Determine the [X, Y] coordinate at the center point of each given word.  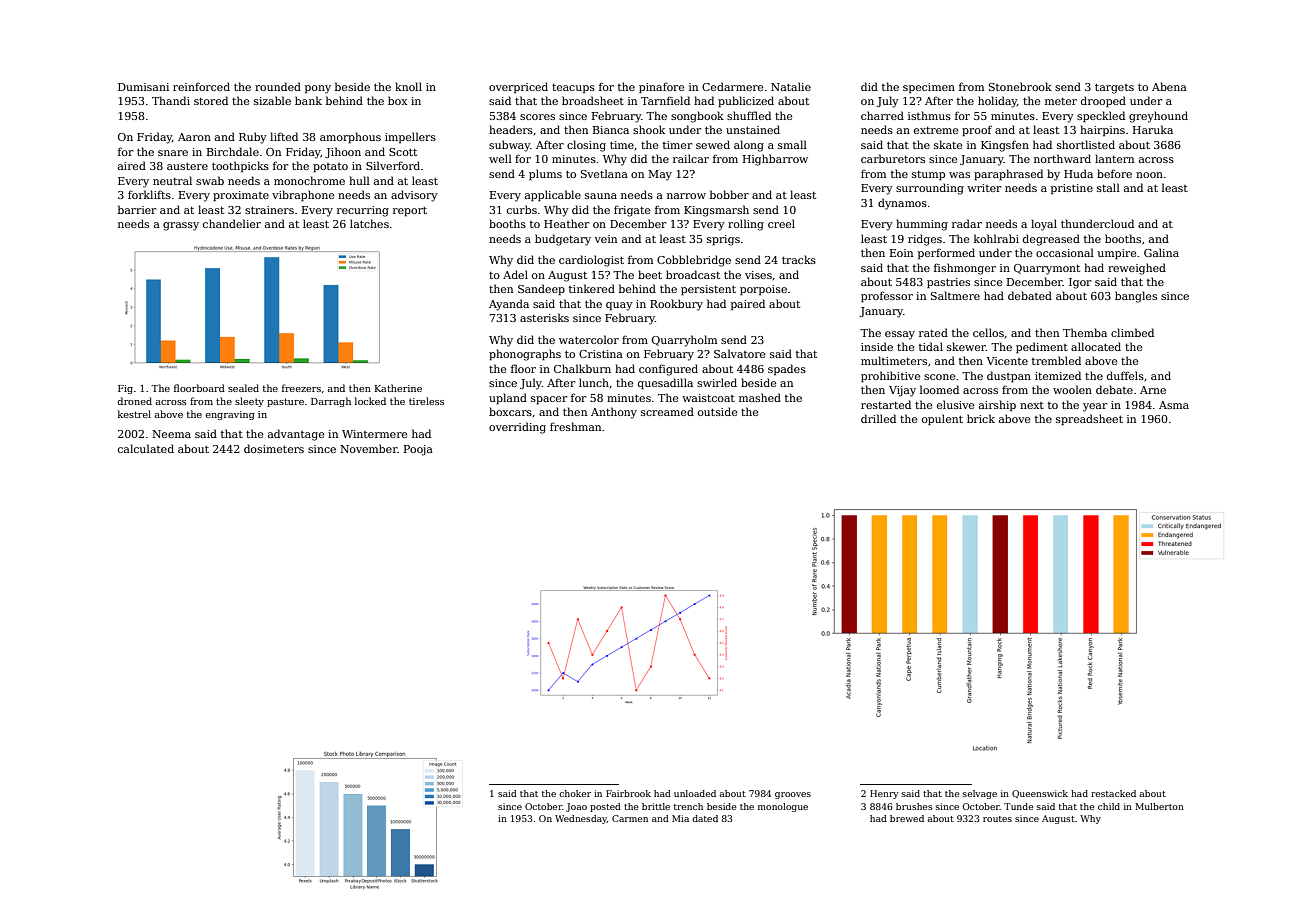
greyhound [1158, 117]
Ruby [253, 138]
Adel [515, 274]
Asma [1174, 405]
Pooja [418, 450]
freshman [575, 426]
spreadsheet [1089, 419]
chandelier [232, 223]
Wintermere [374, 434]
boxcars [510, 411]
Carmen [630, 818]
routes [997, 819]
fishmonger [965, 269]
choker [575, 793]
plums [545, 174]
